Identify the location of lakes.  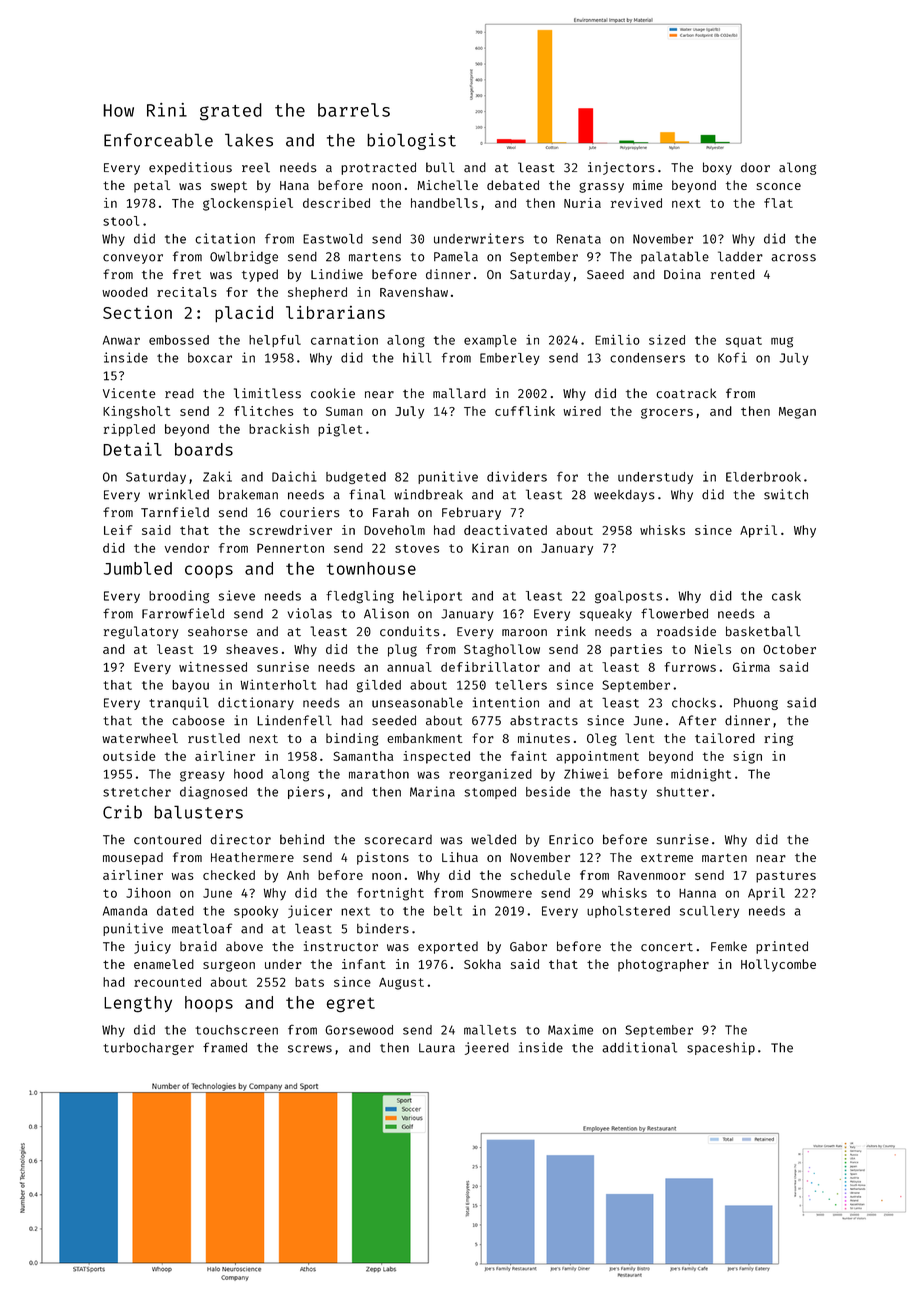
(249, 140).
